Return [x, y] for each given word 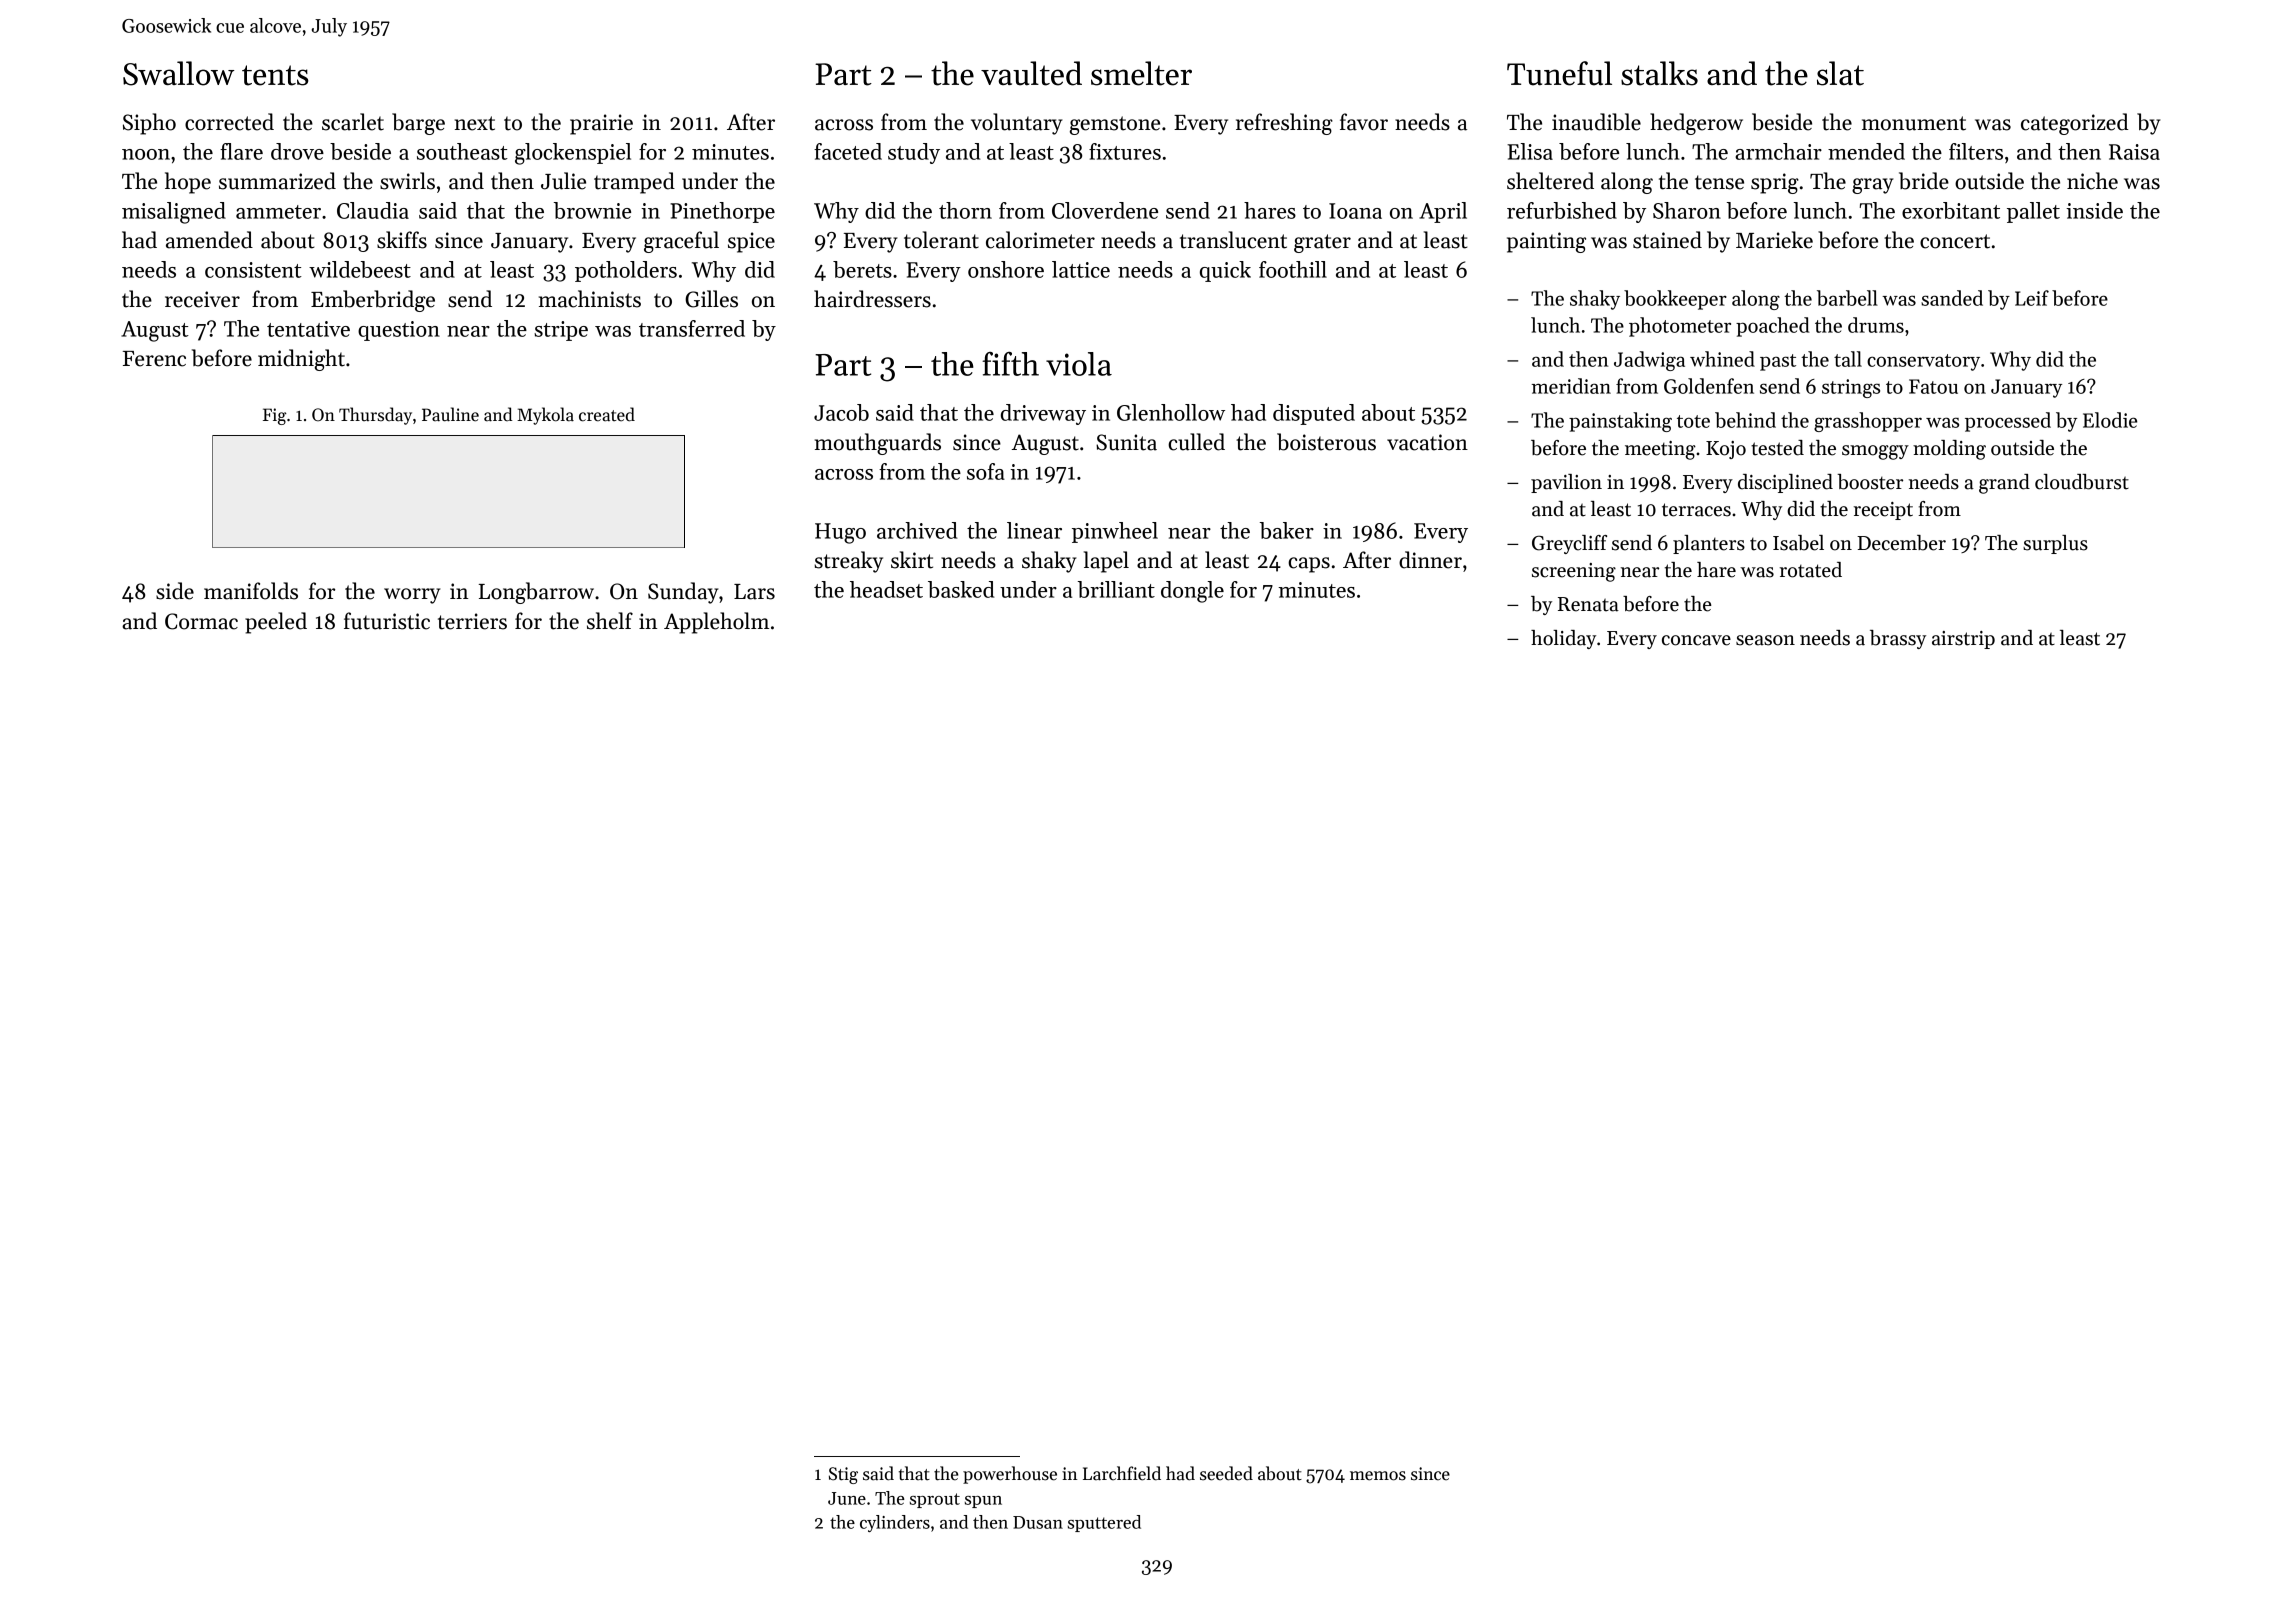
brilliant [1116, 589]
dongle [1192, 592]
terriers [472, 621]
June [847, 1498]
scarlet [353, 122]
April [1443, 212]
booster [1870, 482]
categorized [2074, 124]
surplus [2055, 544]
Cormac [201, 621]
